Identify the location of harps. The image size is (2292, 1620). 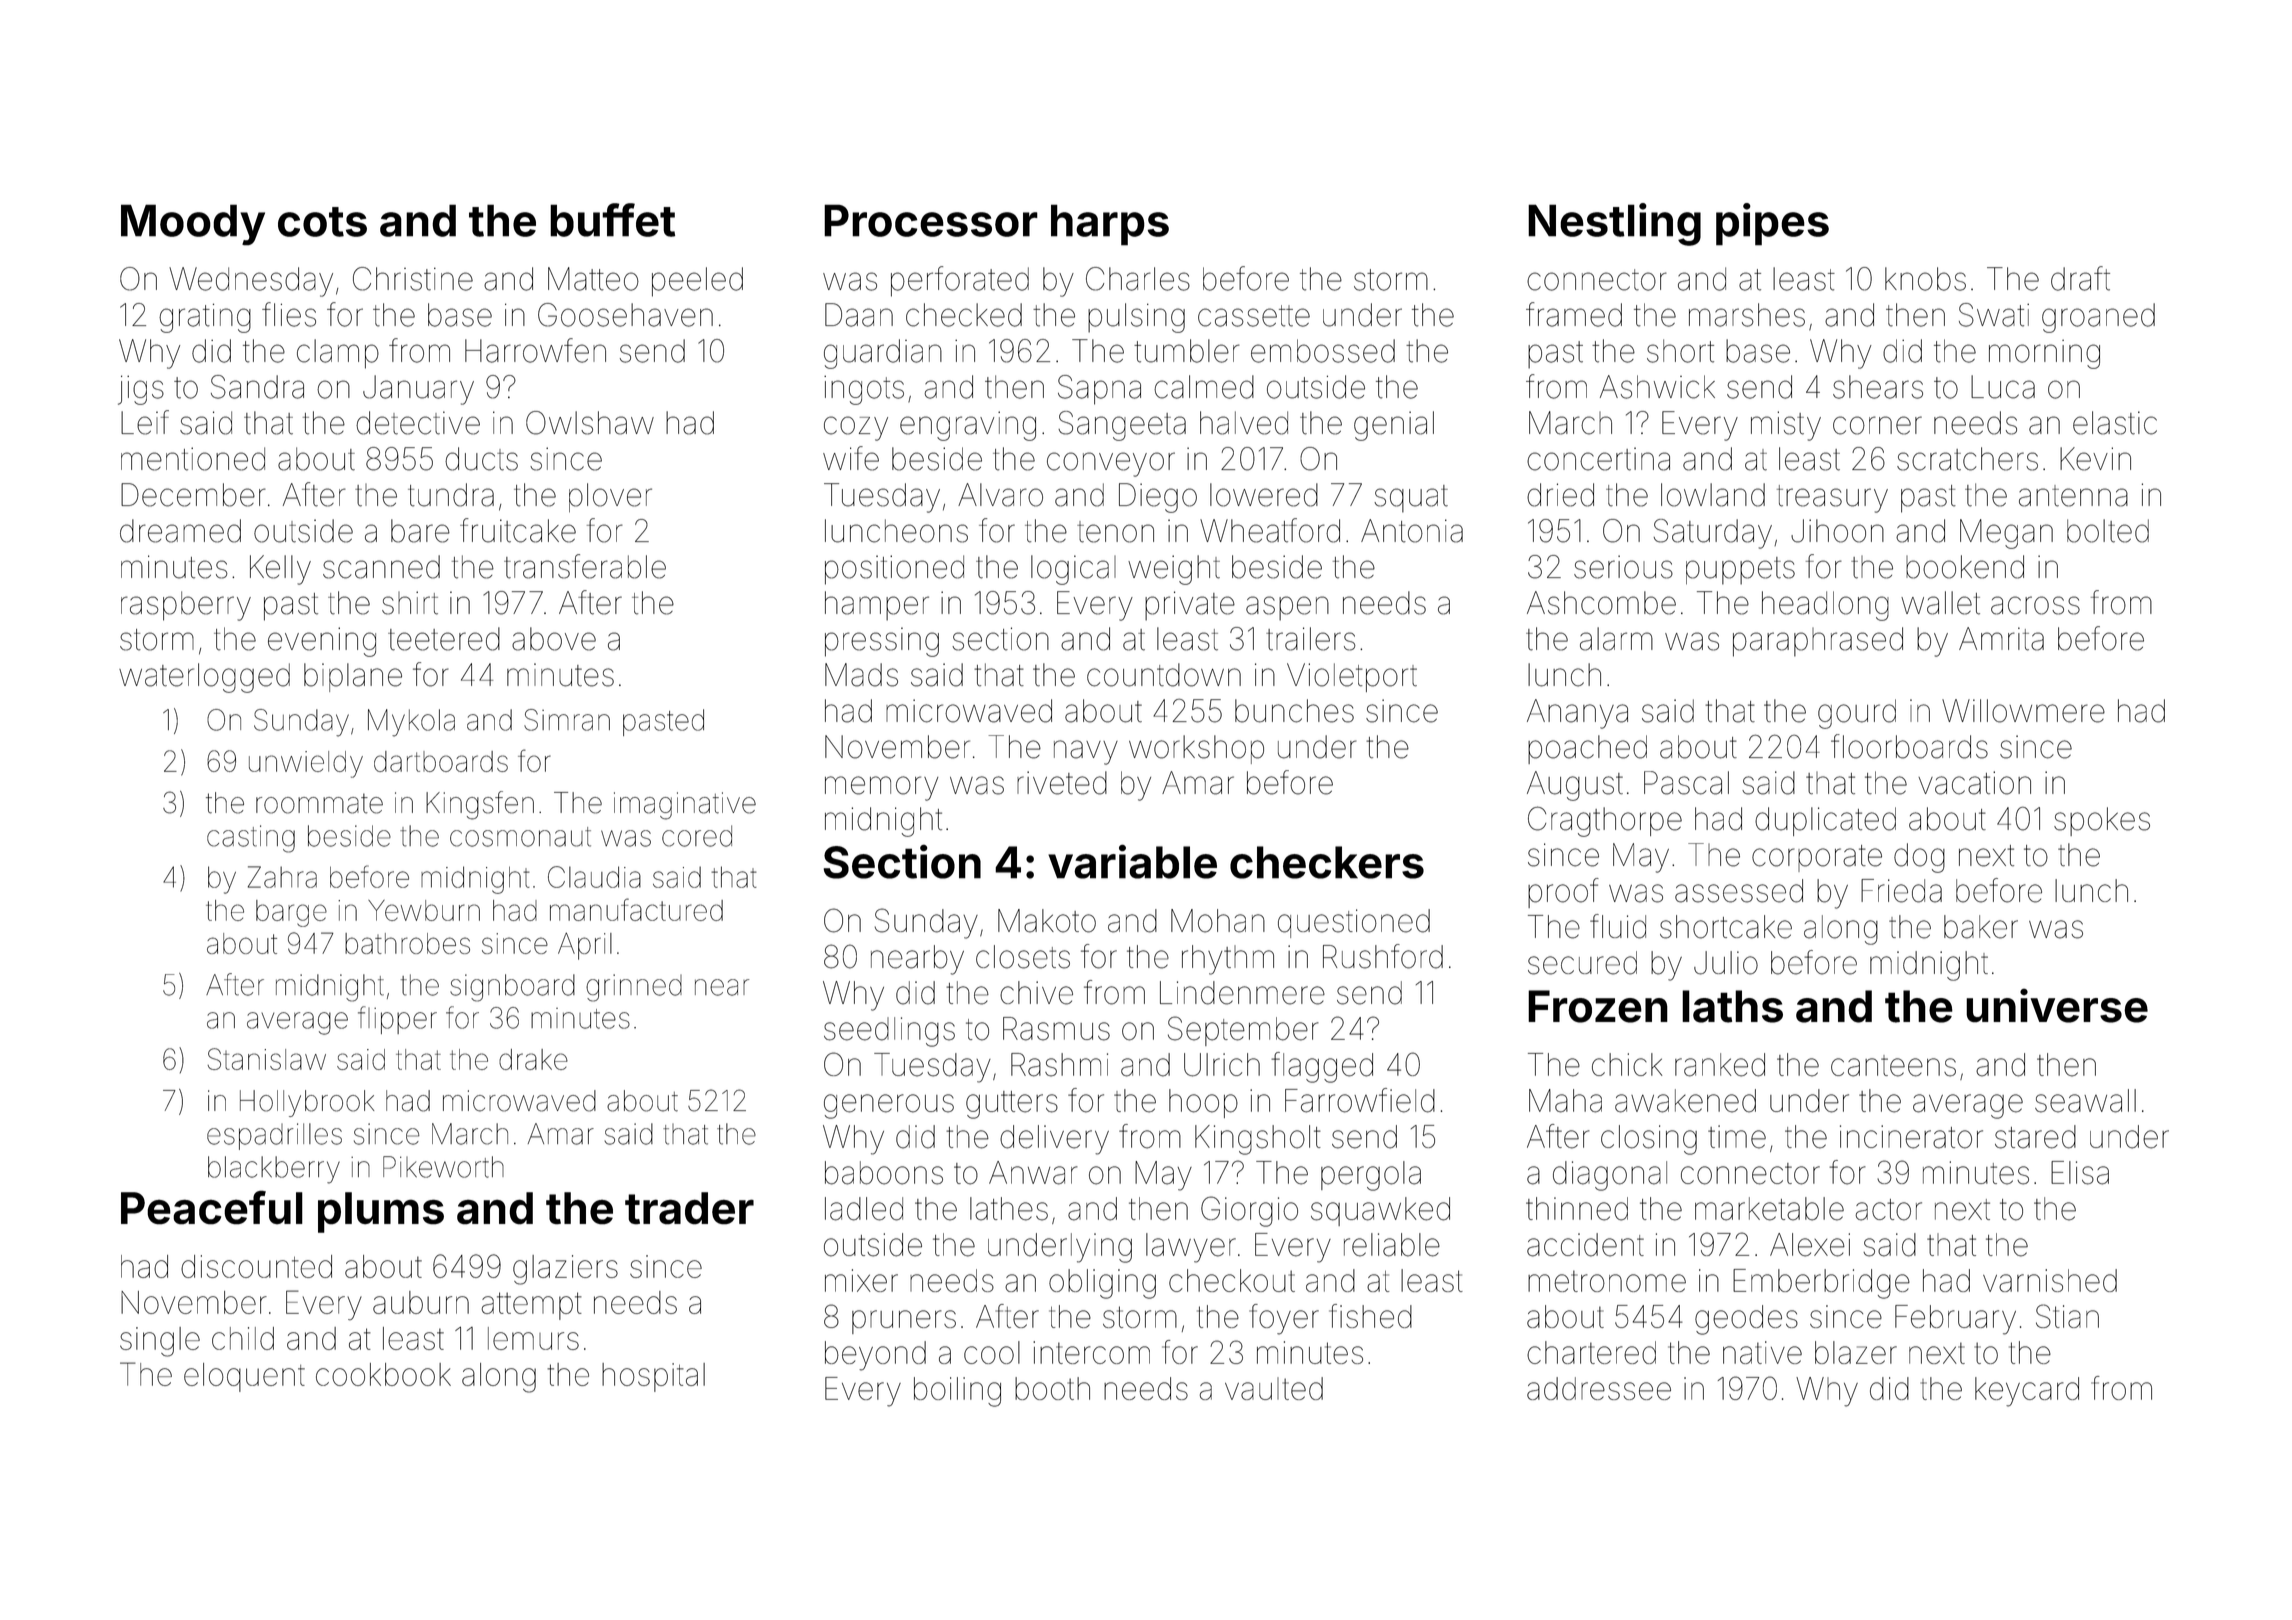
(1110, 225).
